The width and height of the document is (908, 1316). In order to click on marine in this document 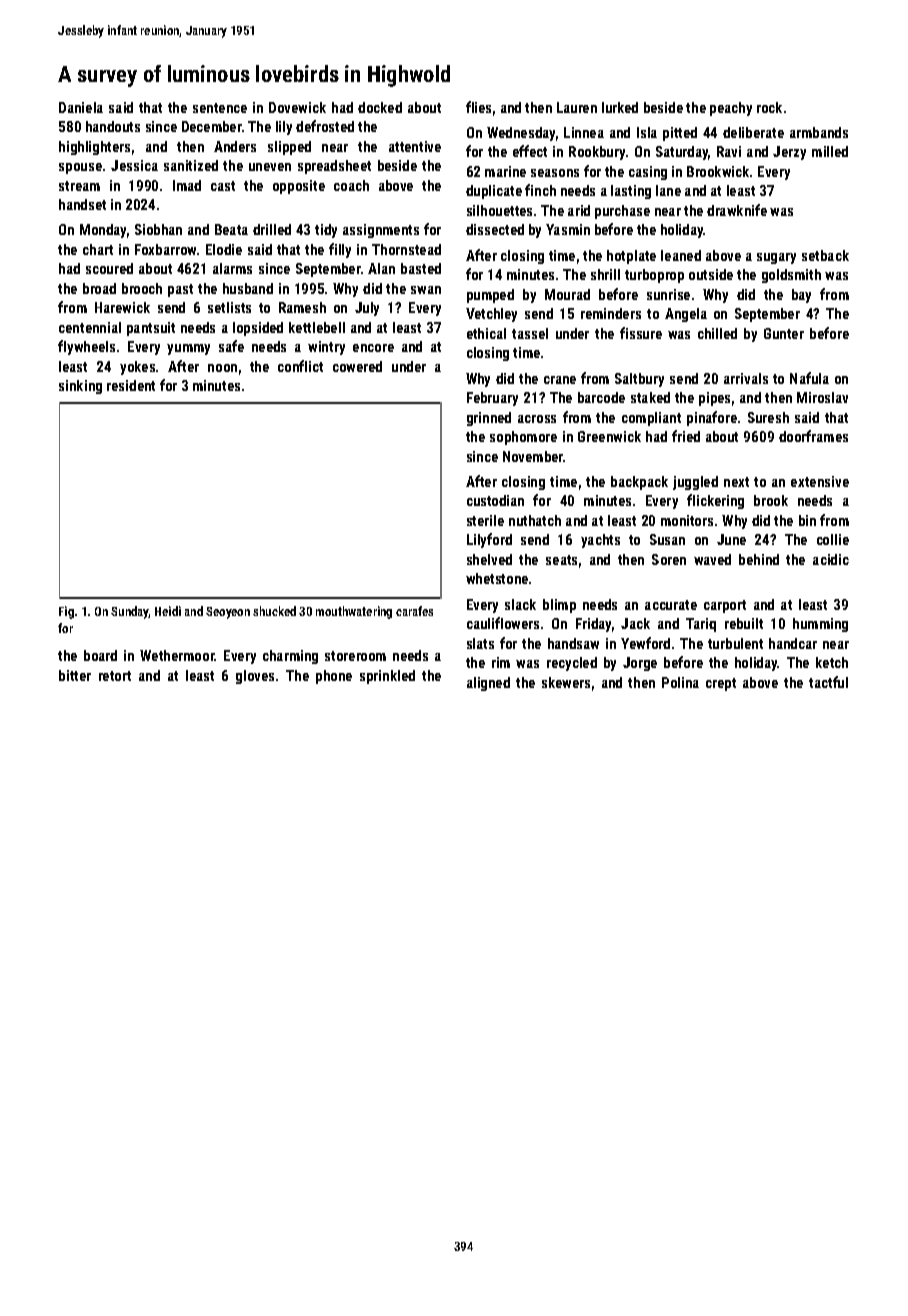, I will do `click(505, 171)`.
